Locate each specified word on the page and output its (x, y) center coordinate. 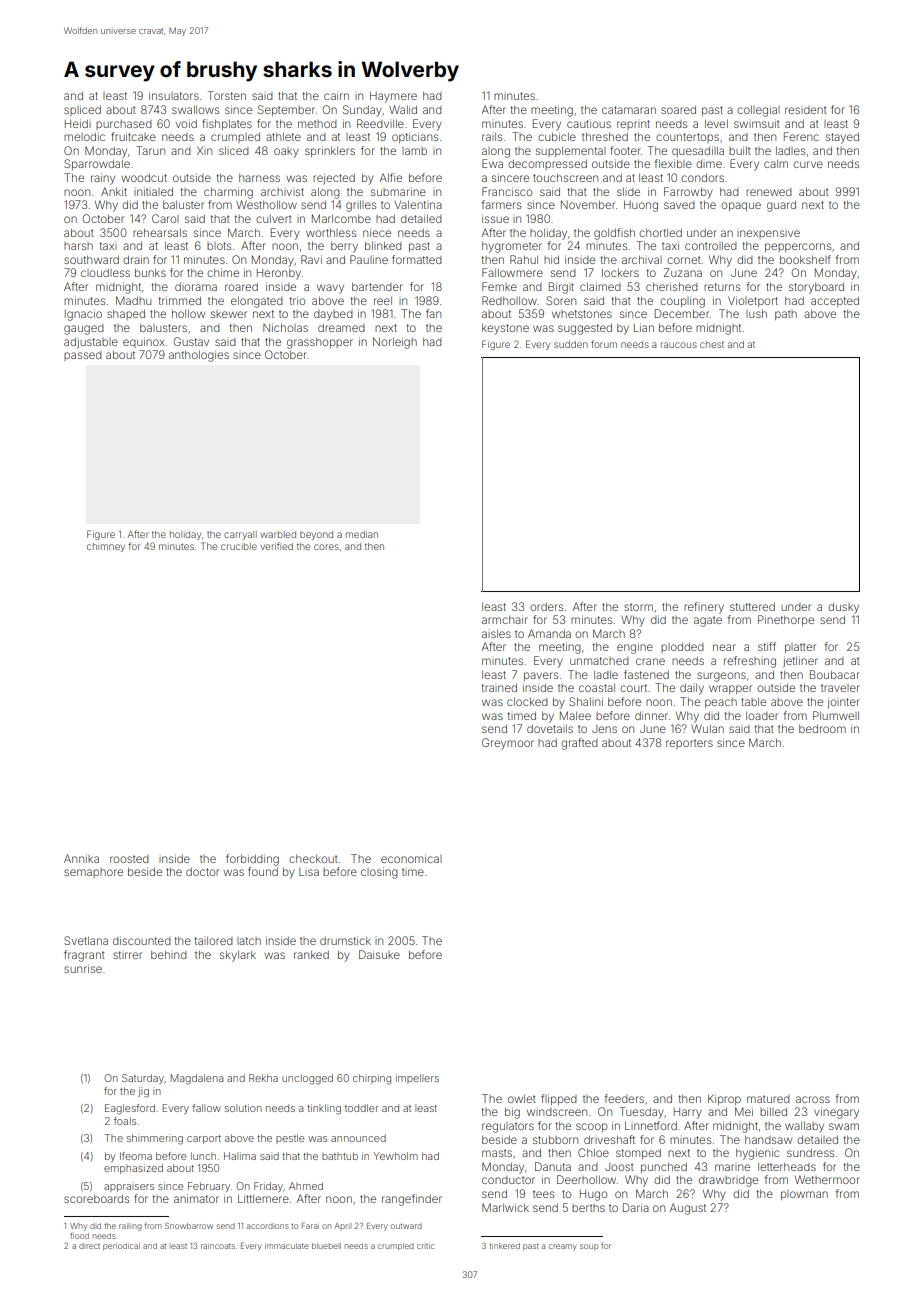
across (813, 1099)
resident (806, 110)
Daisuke (379, 954)
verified (277, 546)
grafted (579, 744)
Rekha (263, 1078)
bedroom (822, 729)
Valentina (418, 205)
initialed (153, 191)
